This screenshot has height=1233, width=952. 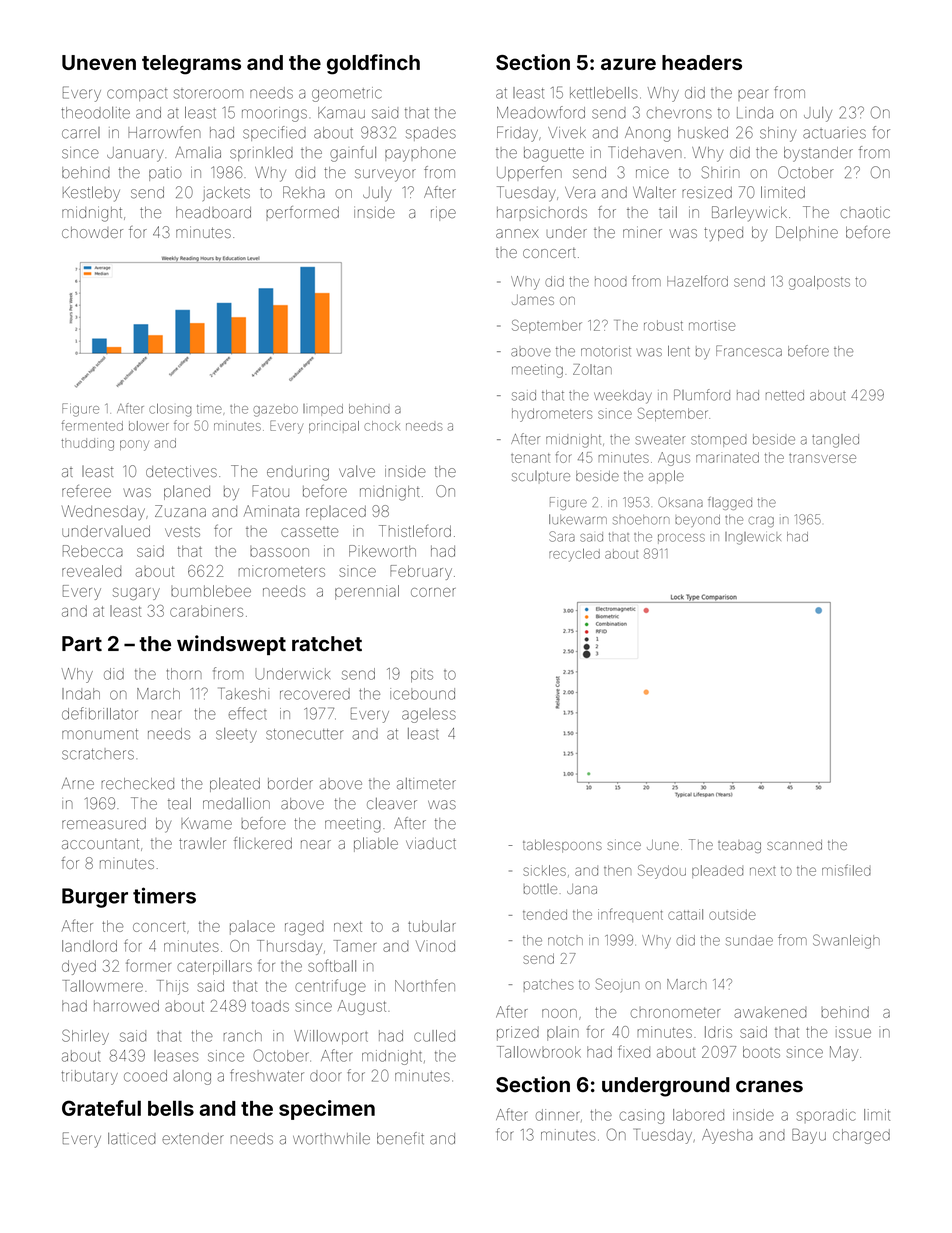 What do you see at coordinates (431, 843) in the screenshot?
I see `viaduct` at bounding box center [431, 843].
